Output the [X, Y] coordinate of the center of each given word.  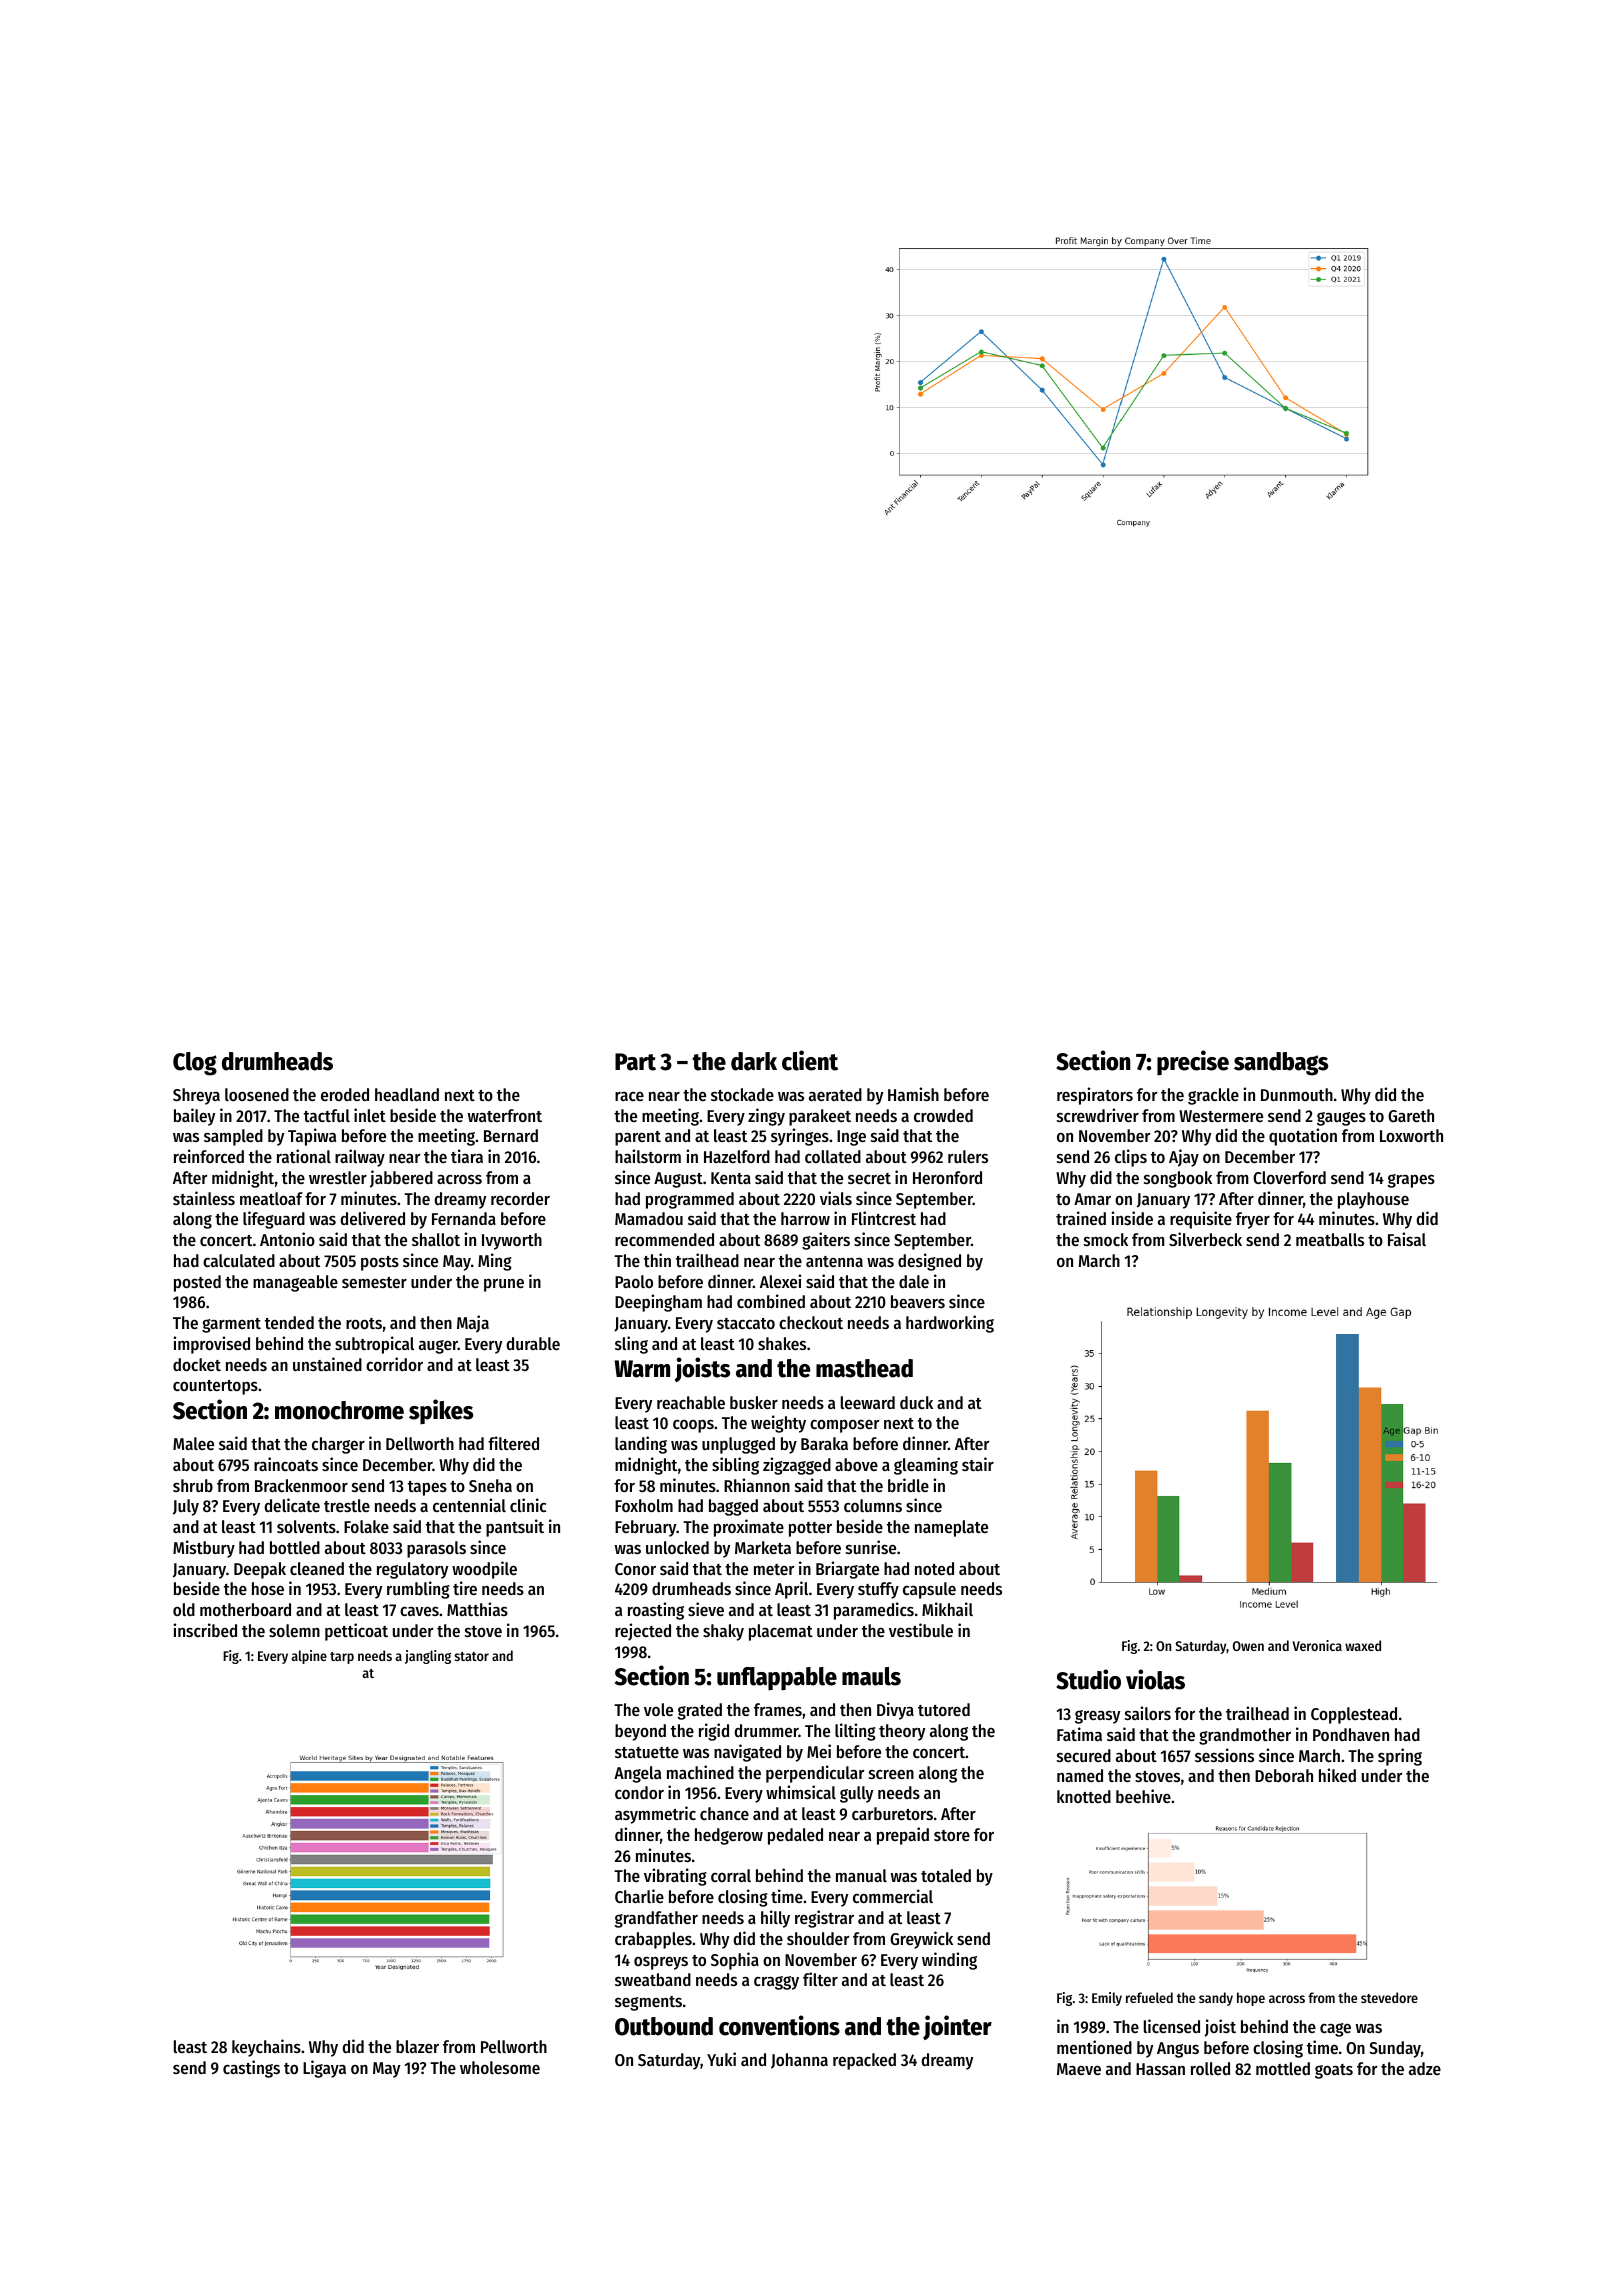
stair [978, 1464]
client [810, 1060]
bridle [908, 1485]
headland [407, 1094]
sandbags [1281, 1064]
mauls [871, 1676]
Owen [1248, 1646]
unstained [327, 1364]
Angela [637, 1774]
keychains [266, 2048]
